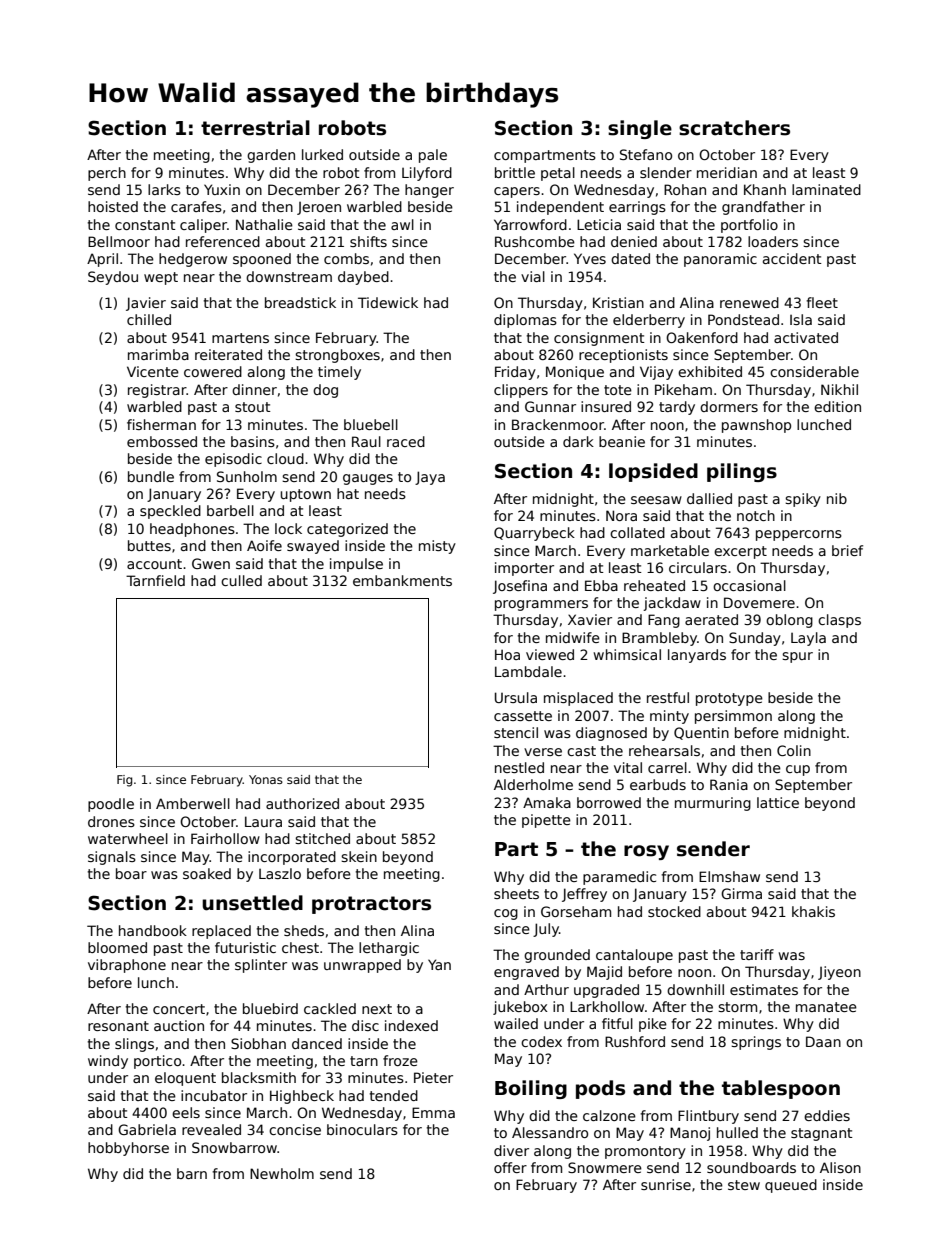  I want to click on Daan, so click(823, 1041).
